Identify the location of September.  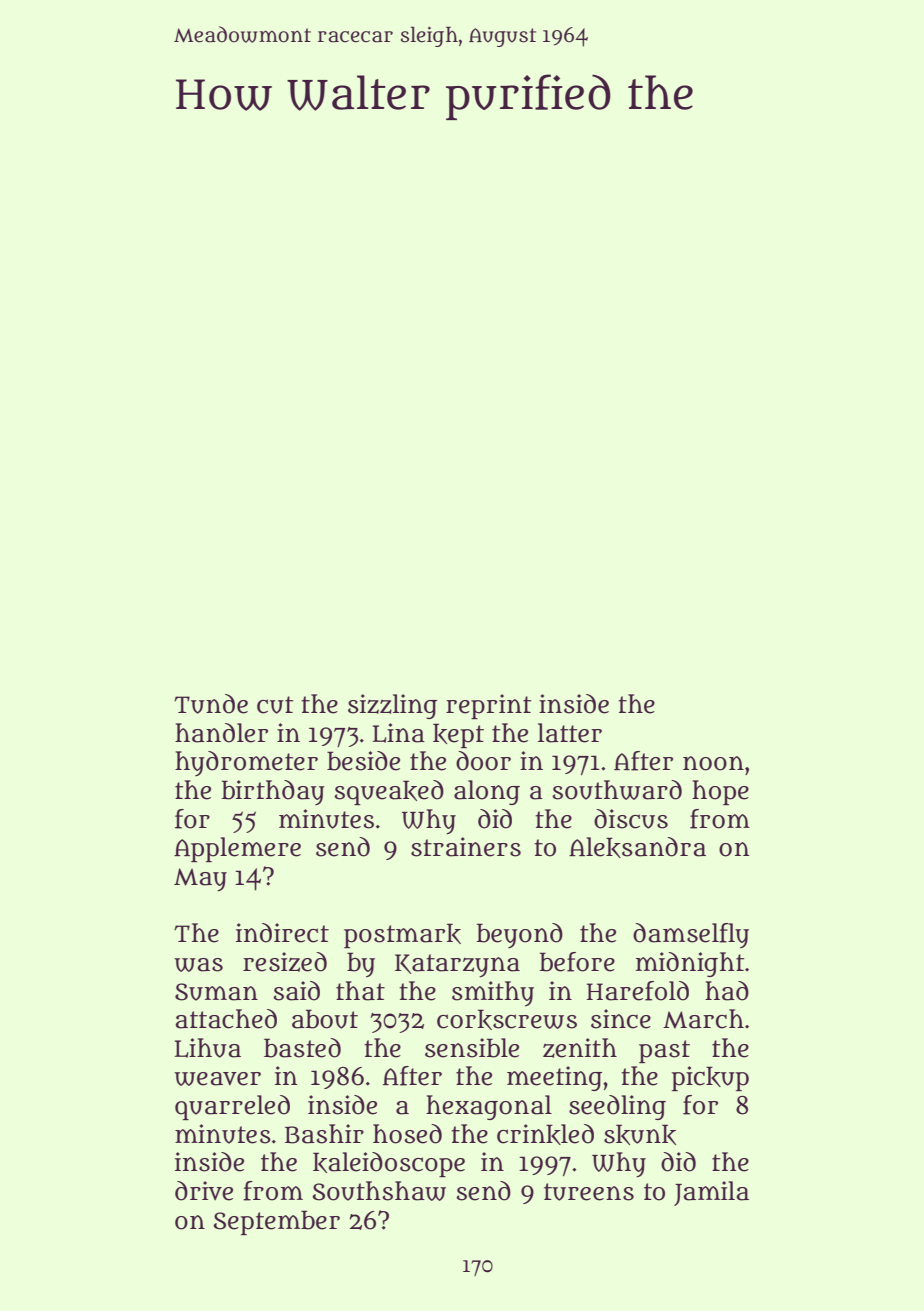
(276, 1222).
